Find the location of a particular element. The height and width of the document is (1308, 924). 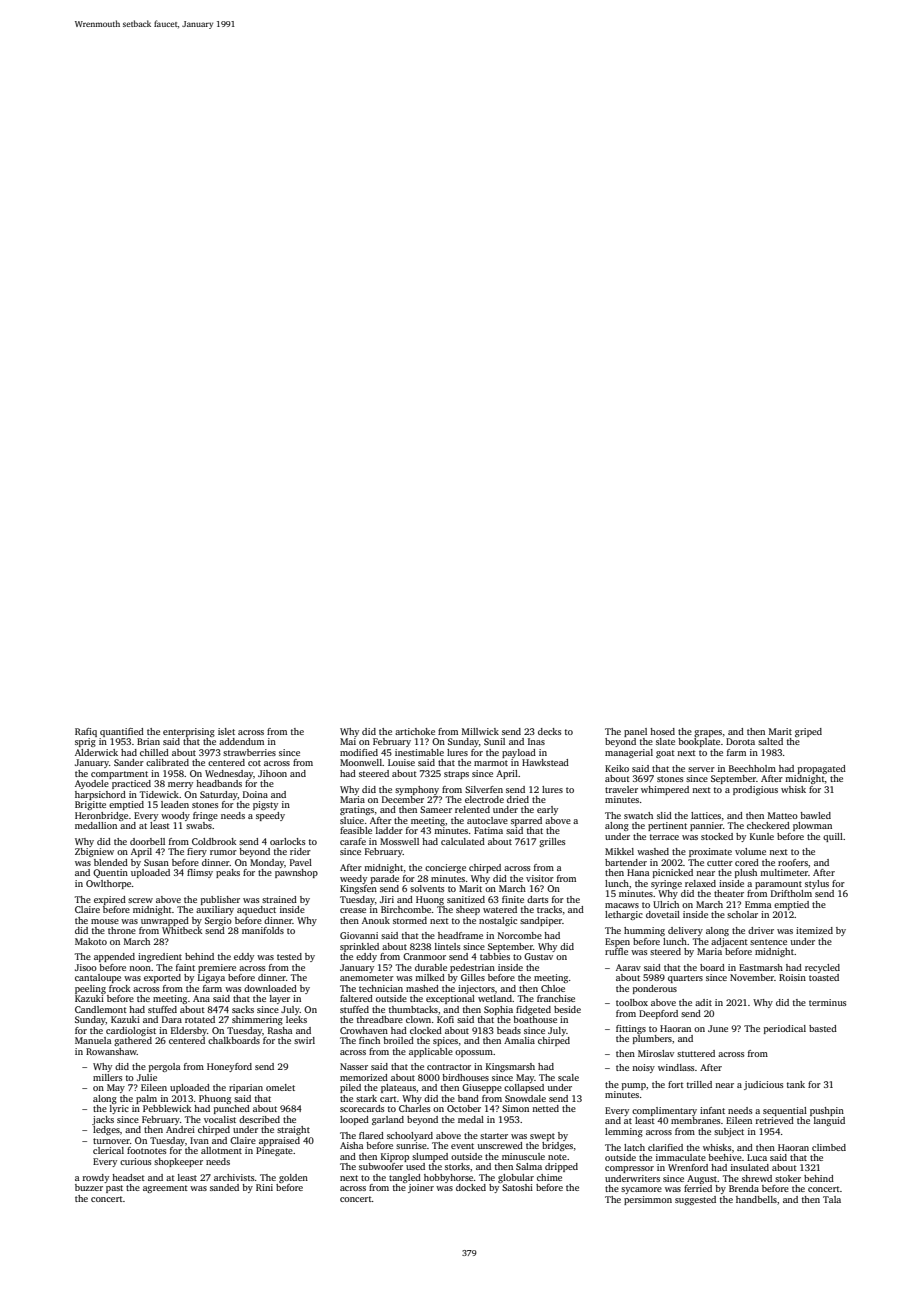

doorbell is located at coordinates (147, 841).
